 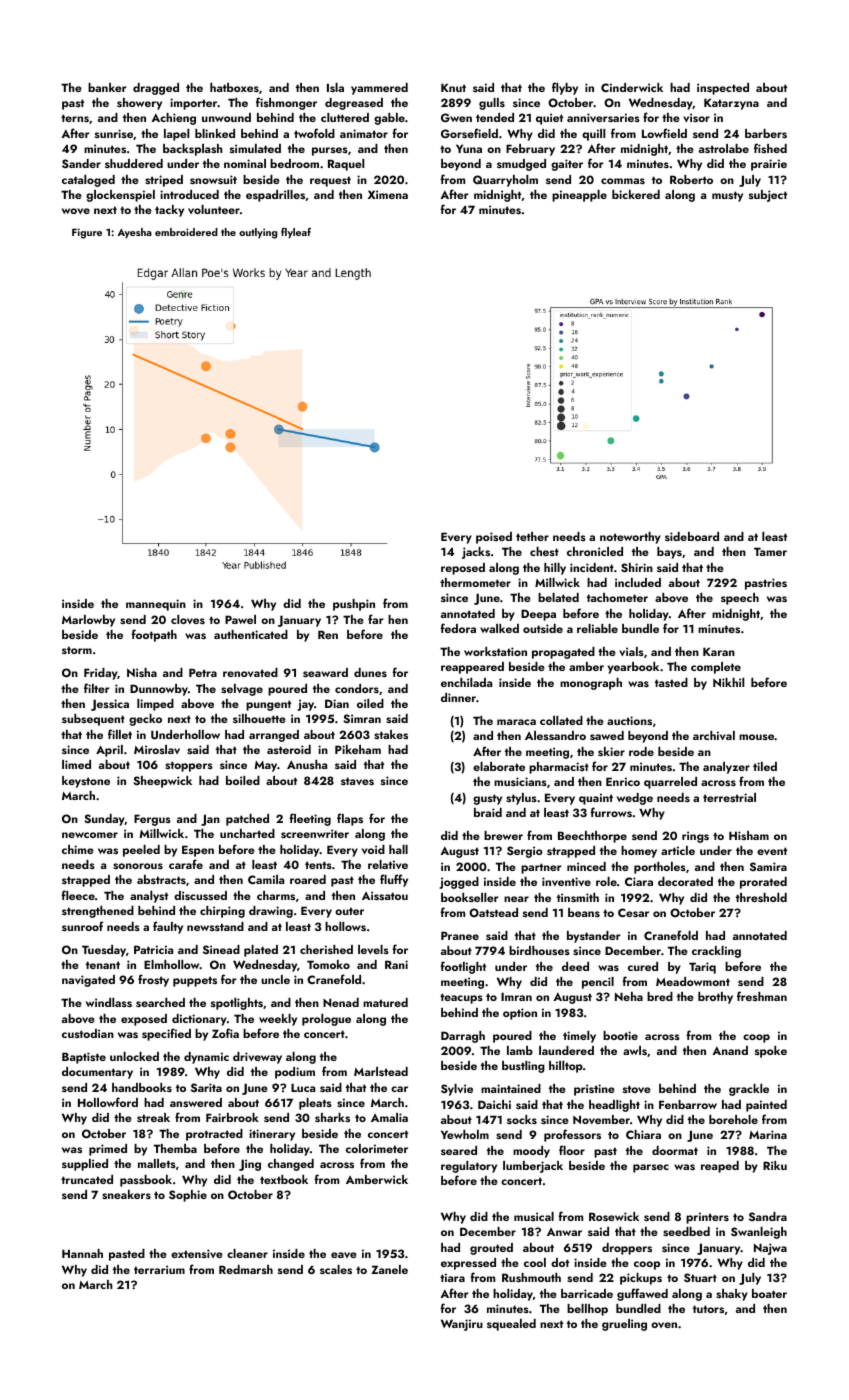 What do you see at coordinates (240, 619) in the image?
I see `Pawel` at bounding box center [240, 619].
